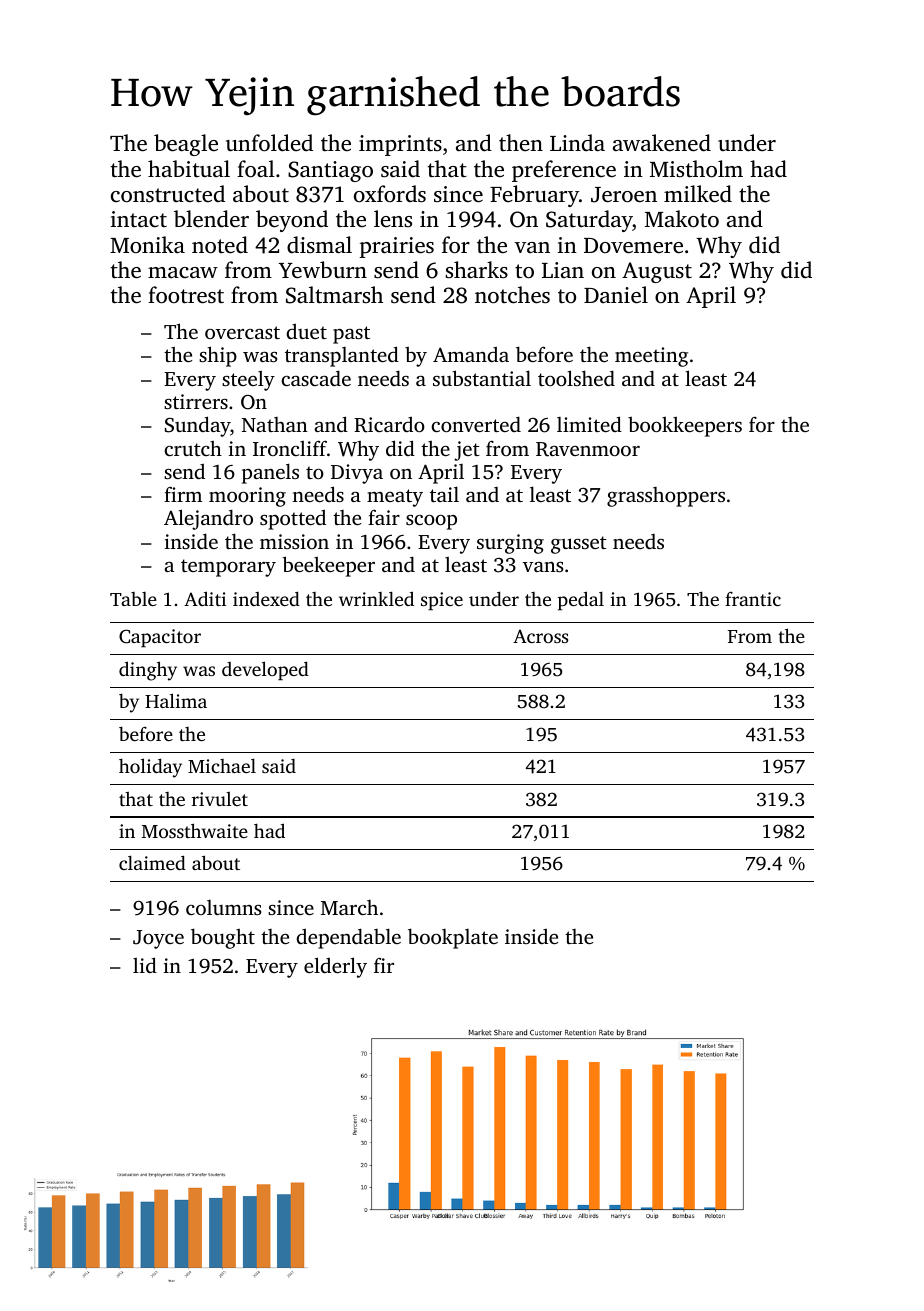 The height and width of the screenshot is (1311, 924). I want to click on unfolded, so click(269, 143).
